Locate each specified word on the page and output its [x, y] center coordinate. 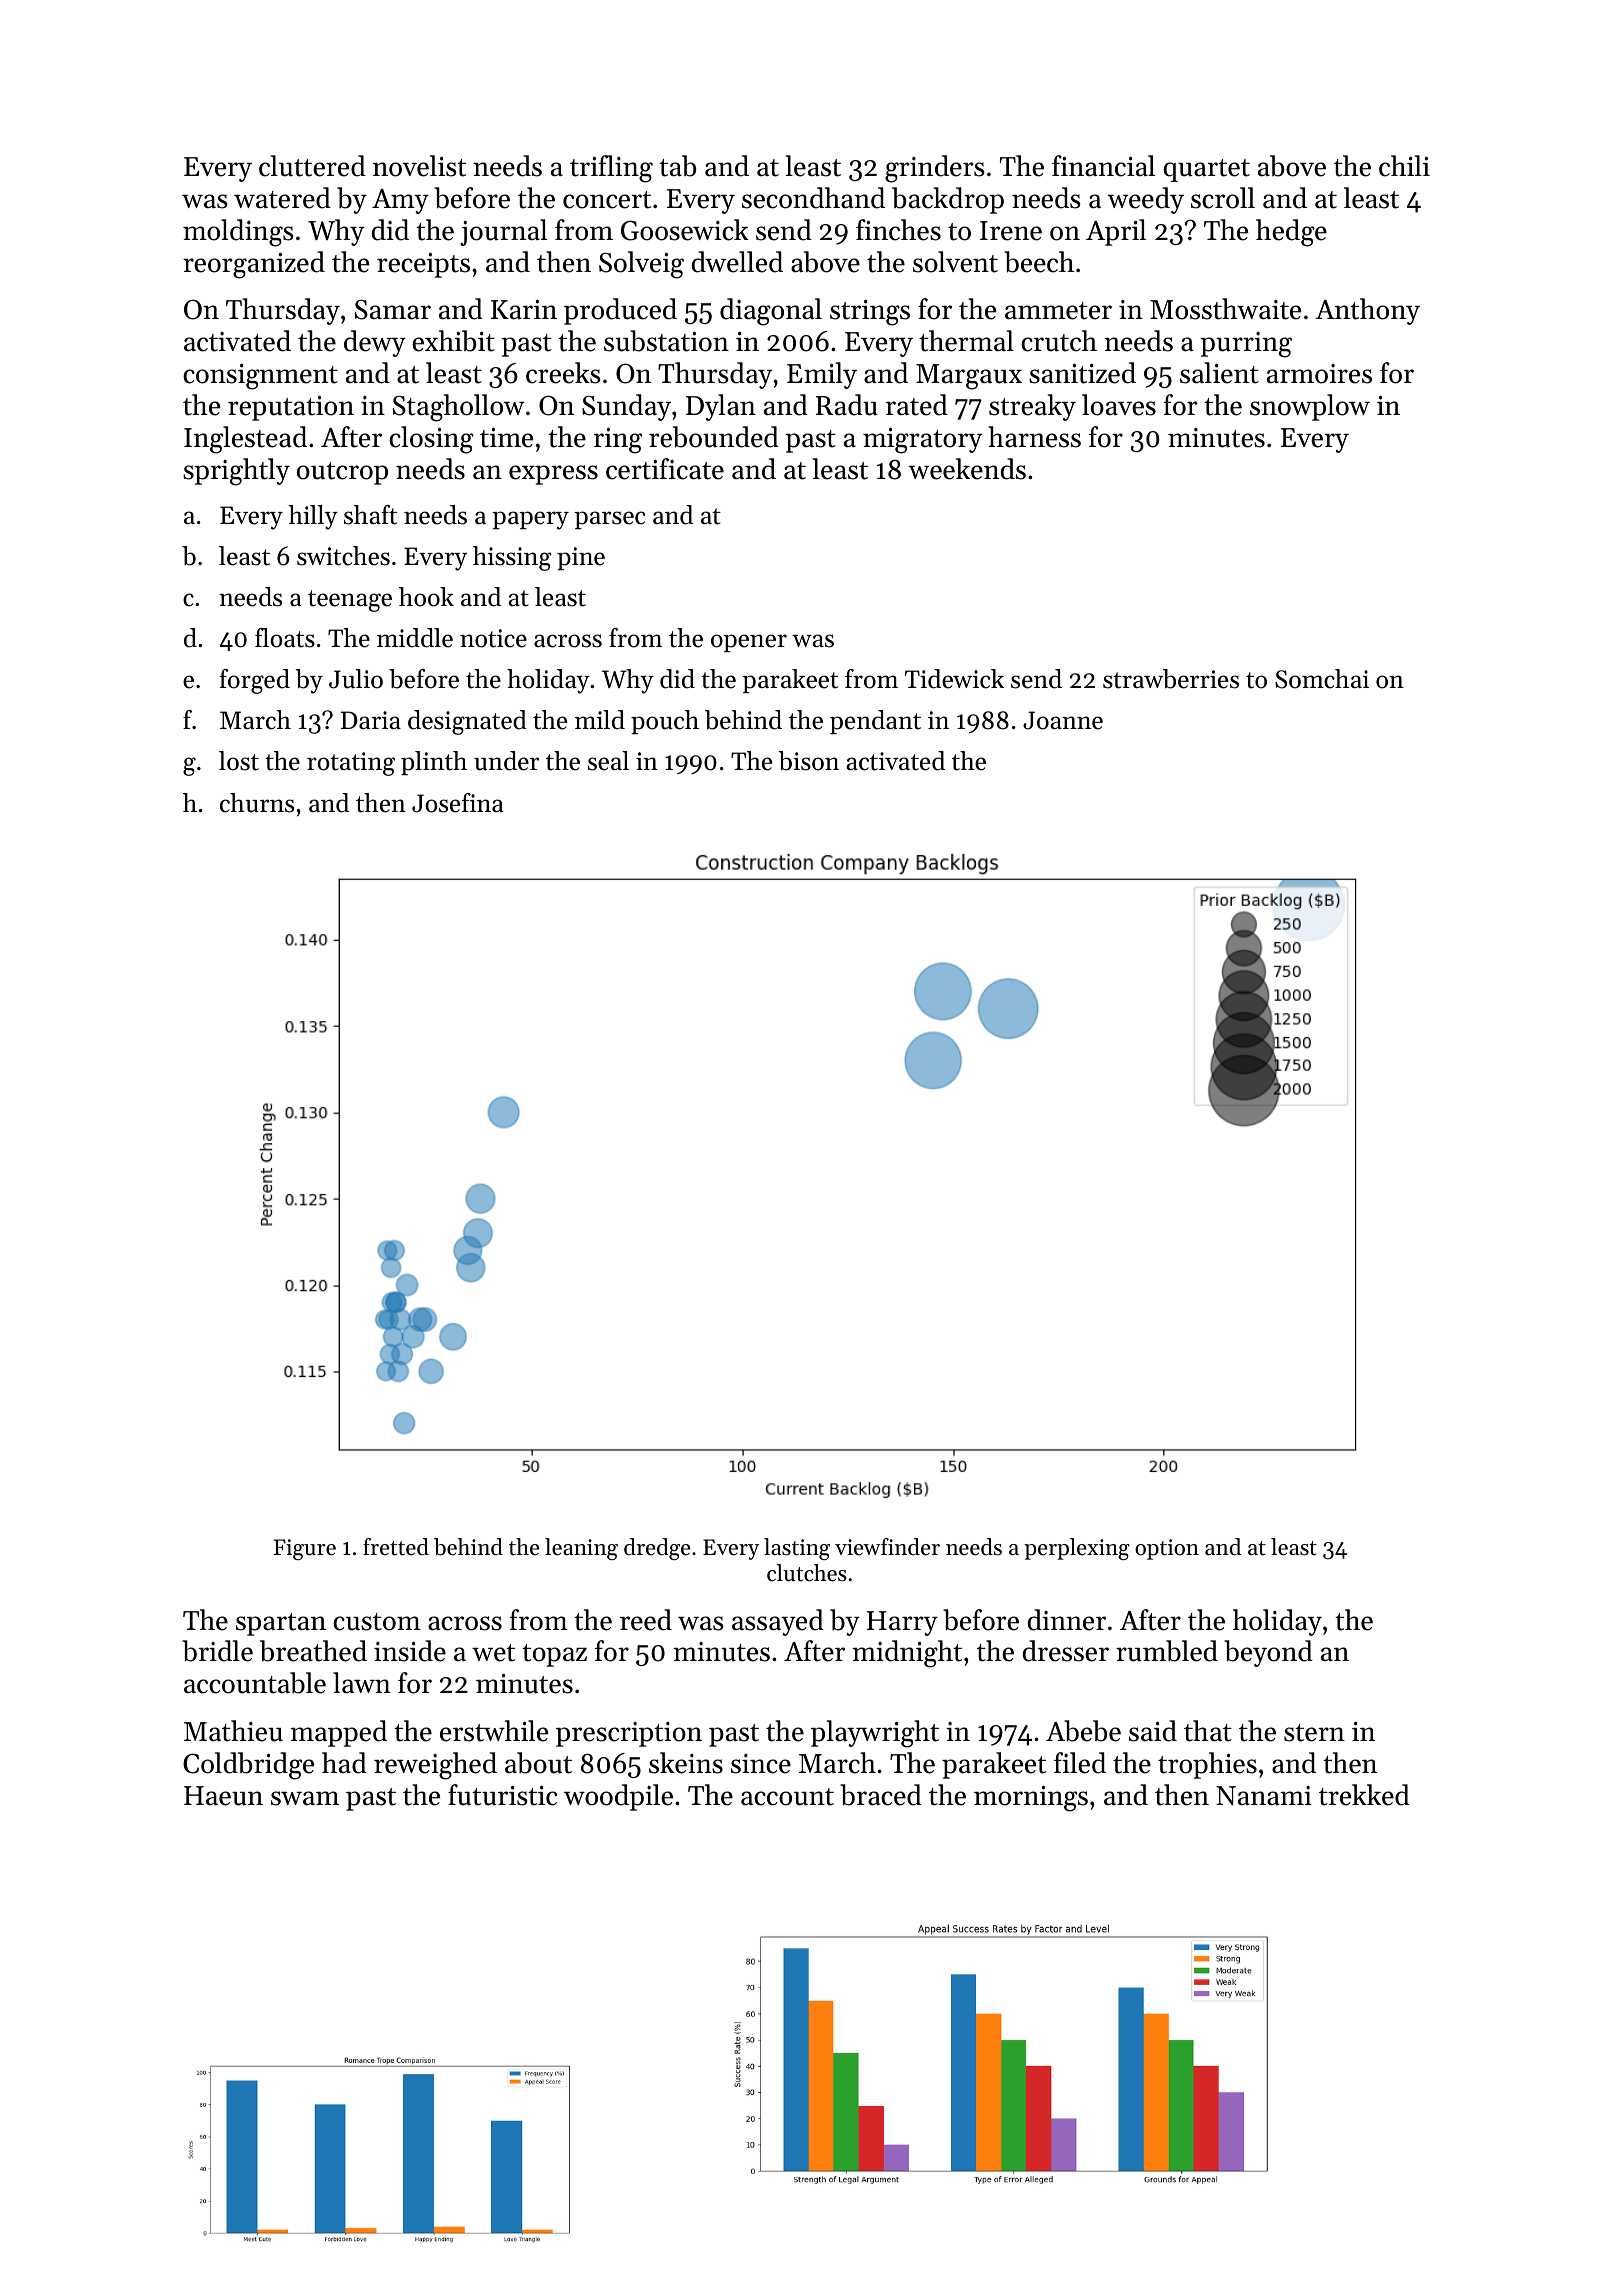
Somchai [1322, 679]
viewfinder [887, 1547]
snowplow [1310, 407]
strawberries [1171, 679]
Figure [305, 1549]
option [1167, 1549]
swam [305, 1798]
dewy [375, 343]
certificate [665, 469]
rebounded [714, 437]
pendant [875, 722]
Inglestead [245, 440]
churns [257, 803]
